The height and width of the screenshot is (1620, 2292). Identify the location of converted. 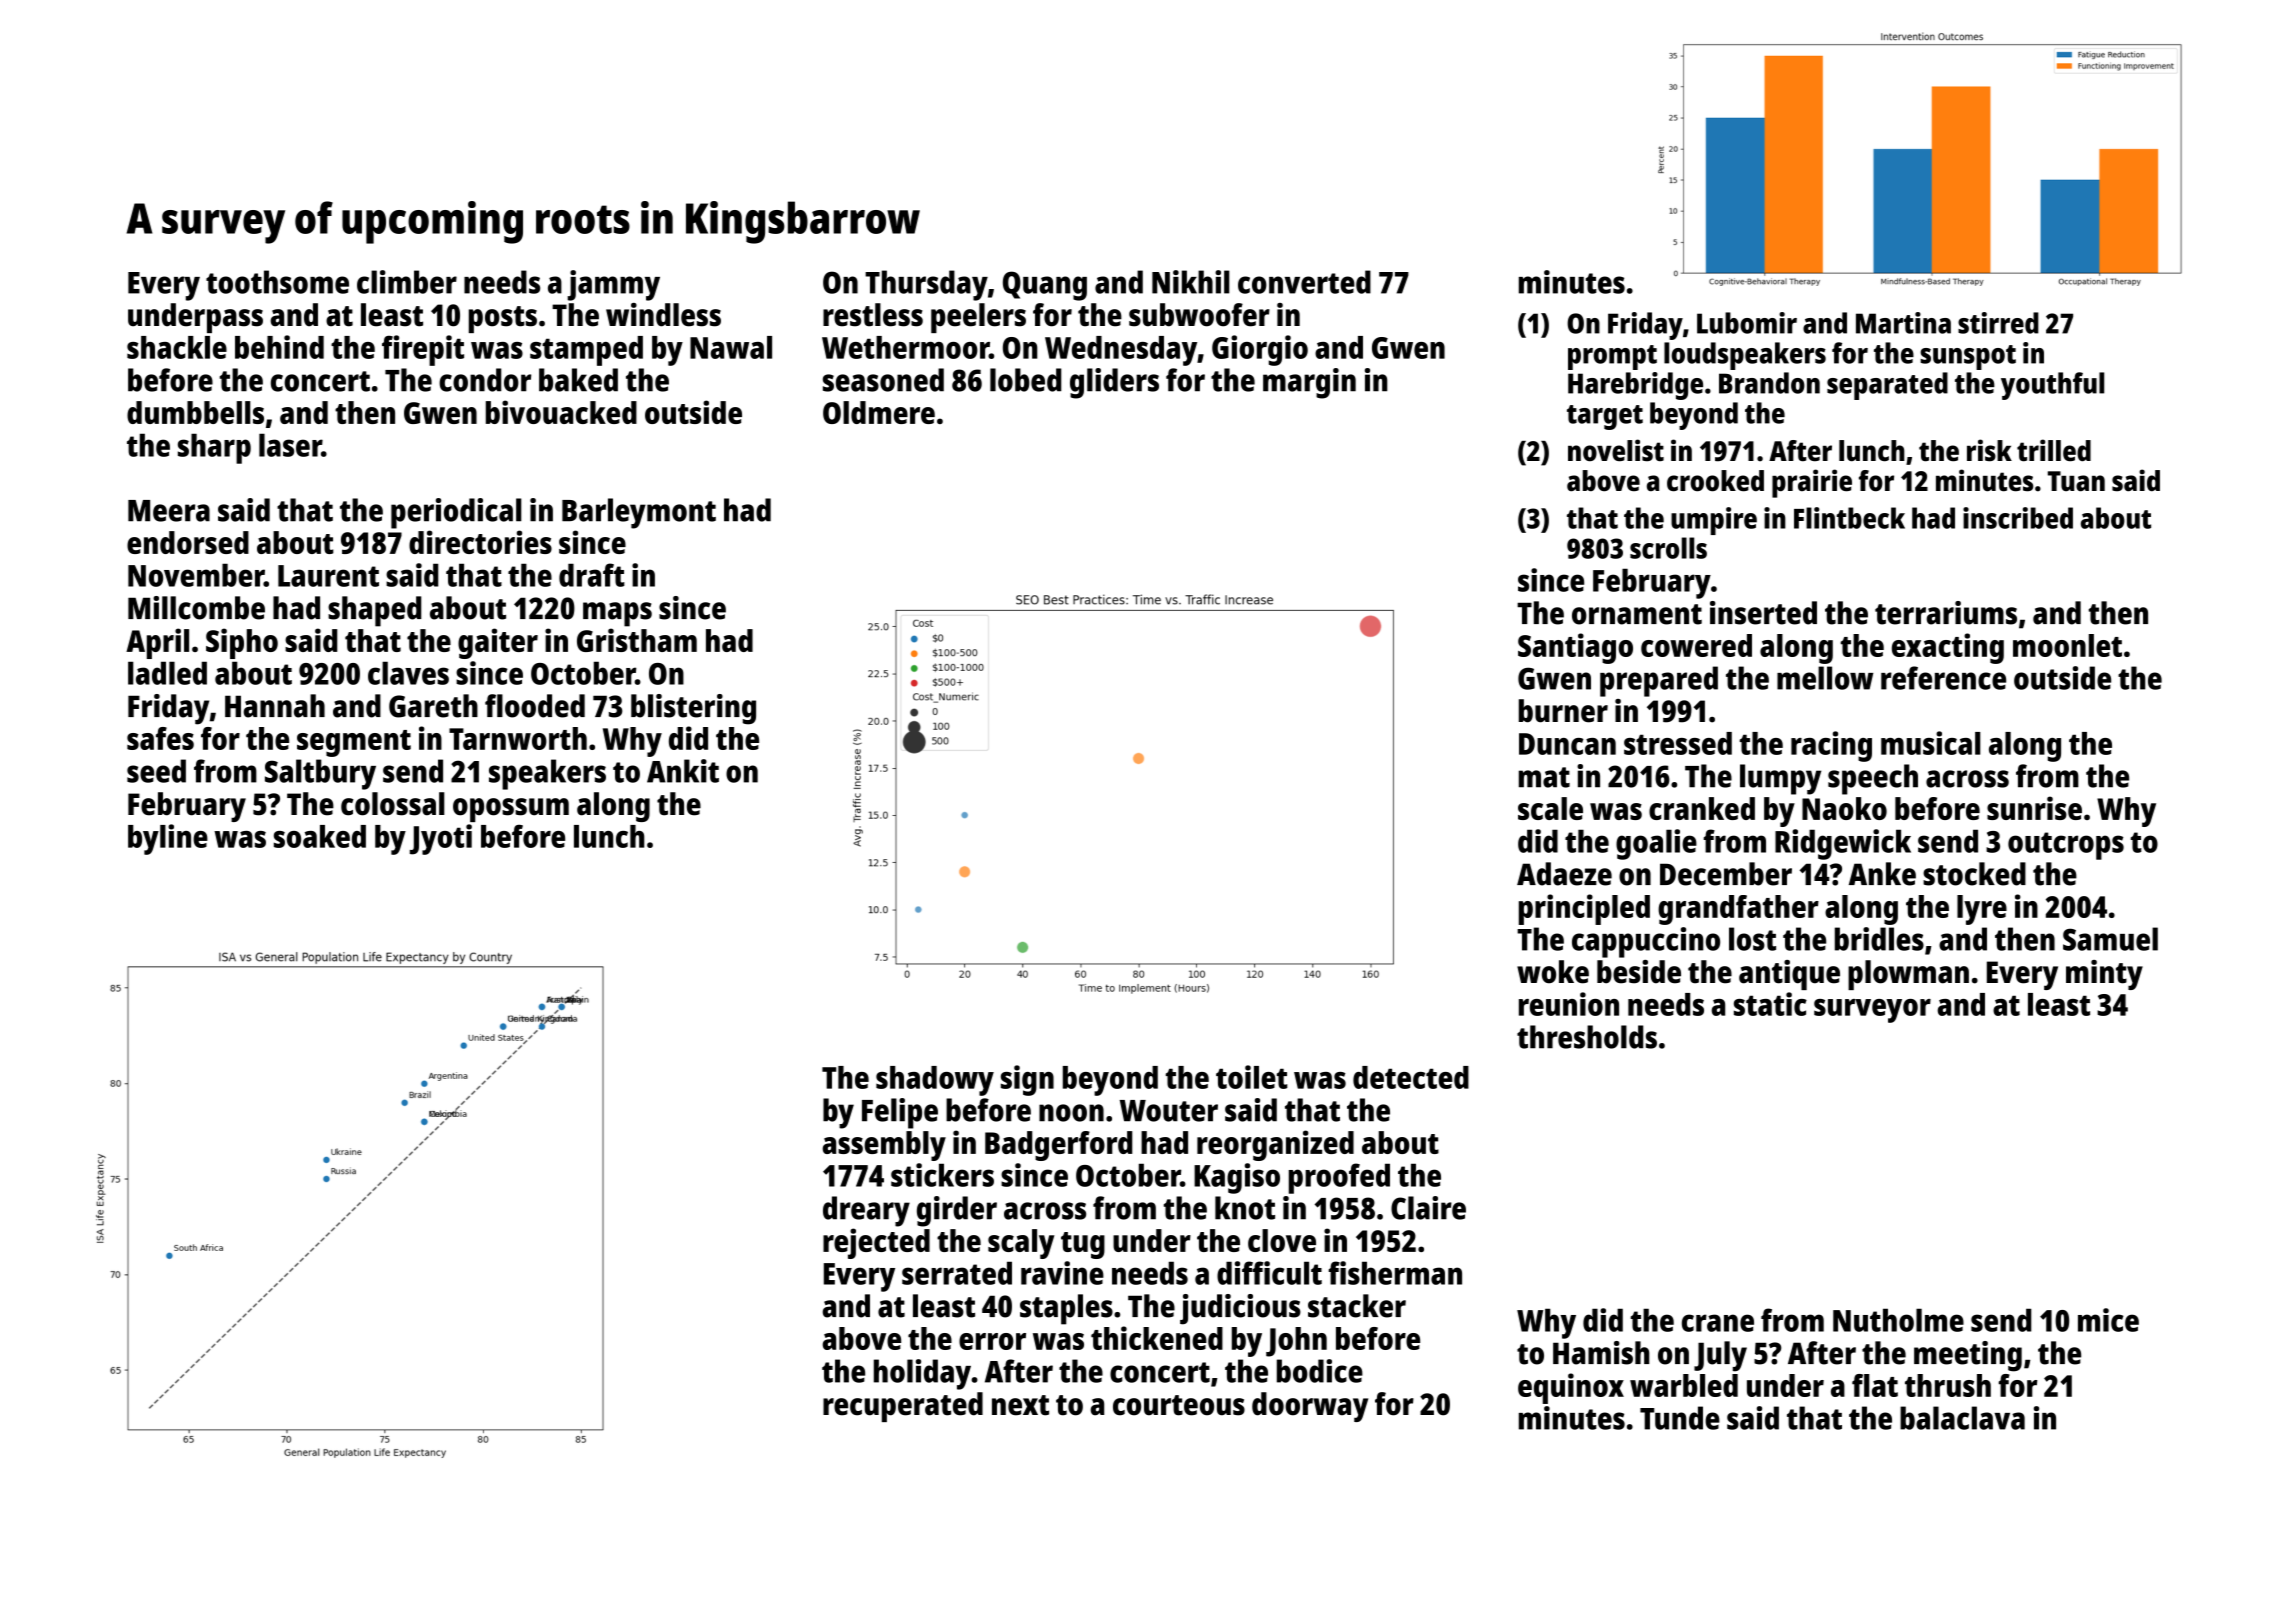
(1304, 282).
